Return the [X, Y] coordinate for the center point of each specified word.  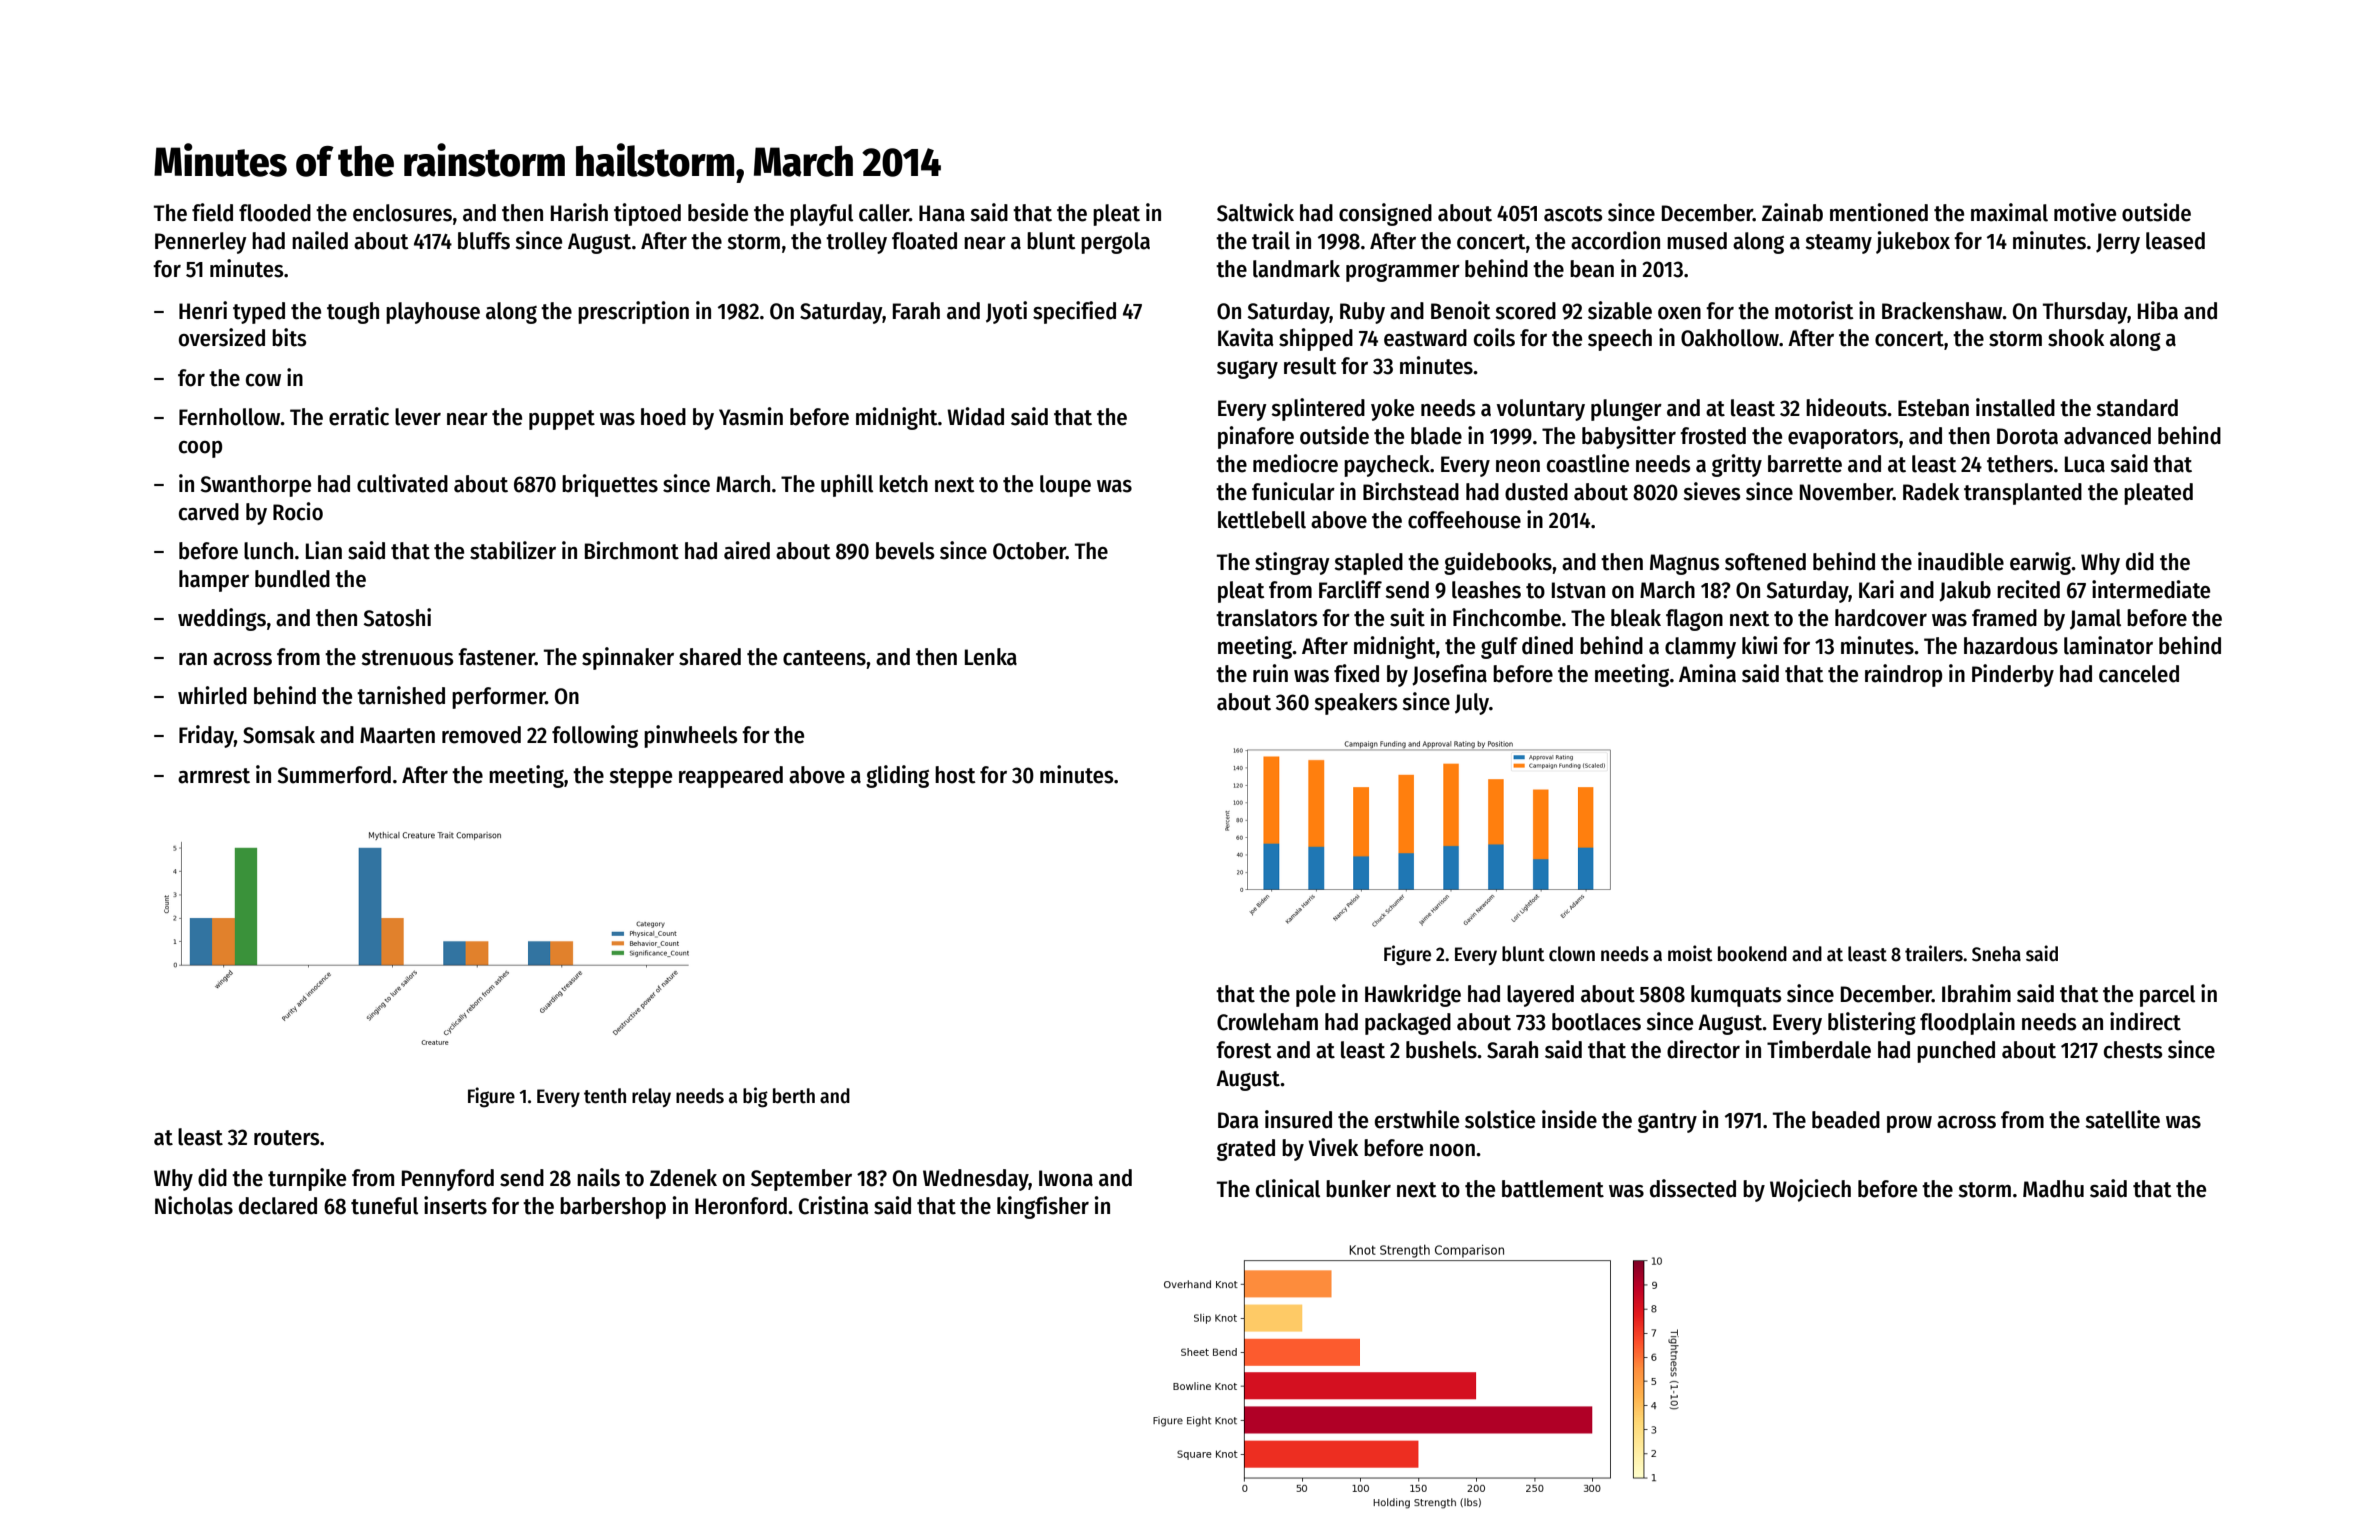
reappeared [731, 777]
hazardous [2011, 646]
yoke [1392, 410]
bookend [1752, 954]
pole [1316, 996]
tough [353, 313]
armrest [214, 776]
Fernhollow [230, 417]
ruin [1270, 673]
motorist [1814, 310]
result [1310, 366]
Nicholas [194, 1205]
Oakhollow [1730, 338]
